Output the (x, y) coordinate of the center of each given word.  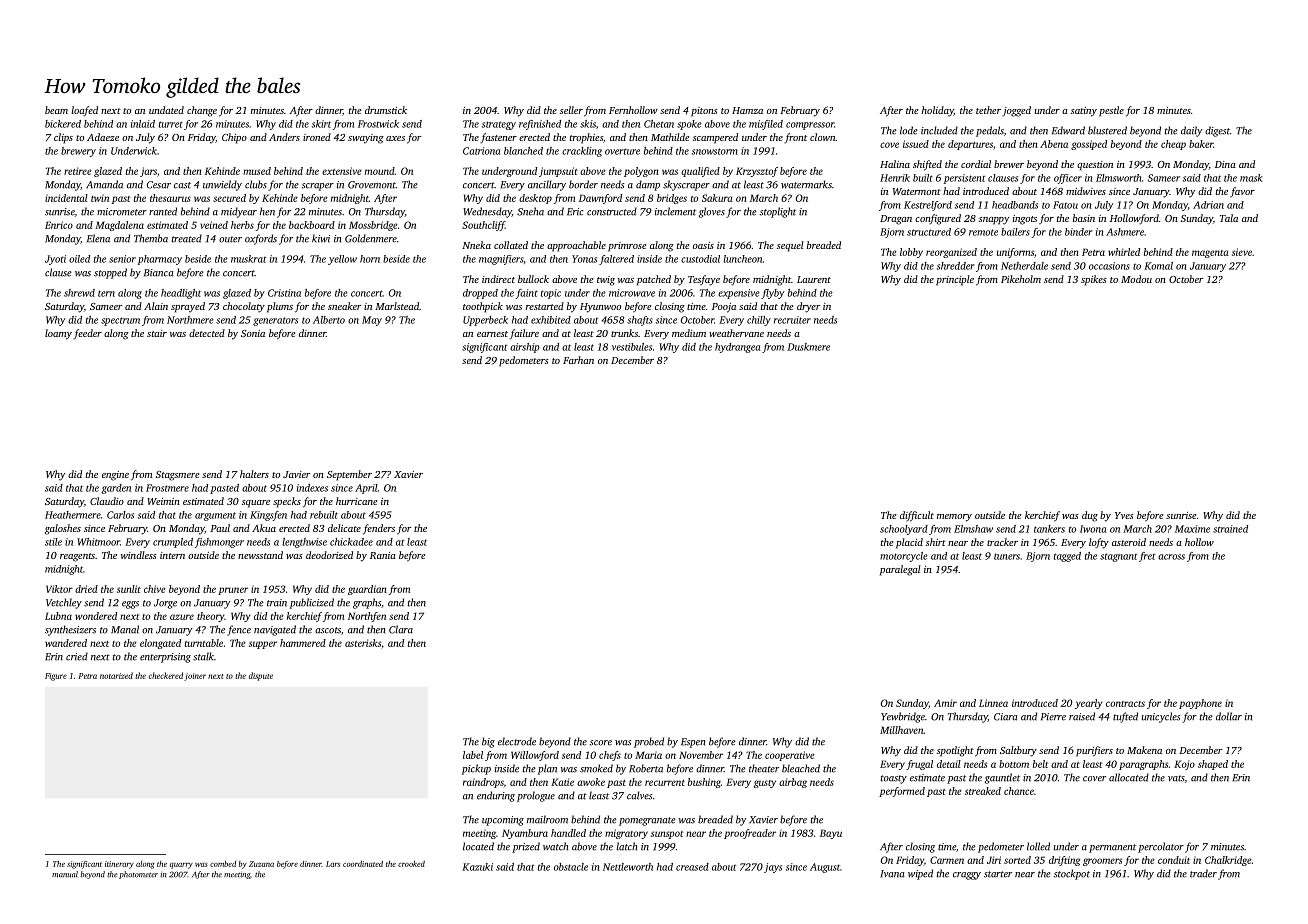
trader (1203, 873)
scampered (715, 138)
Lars (333, 864)
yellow (342, 260)
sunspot (667, 835)
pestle (1111, 111)
